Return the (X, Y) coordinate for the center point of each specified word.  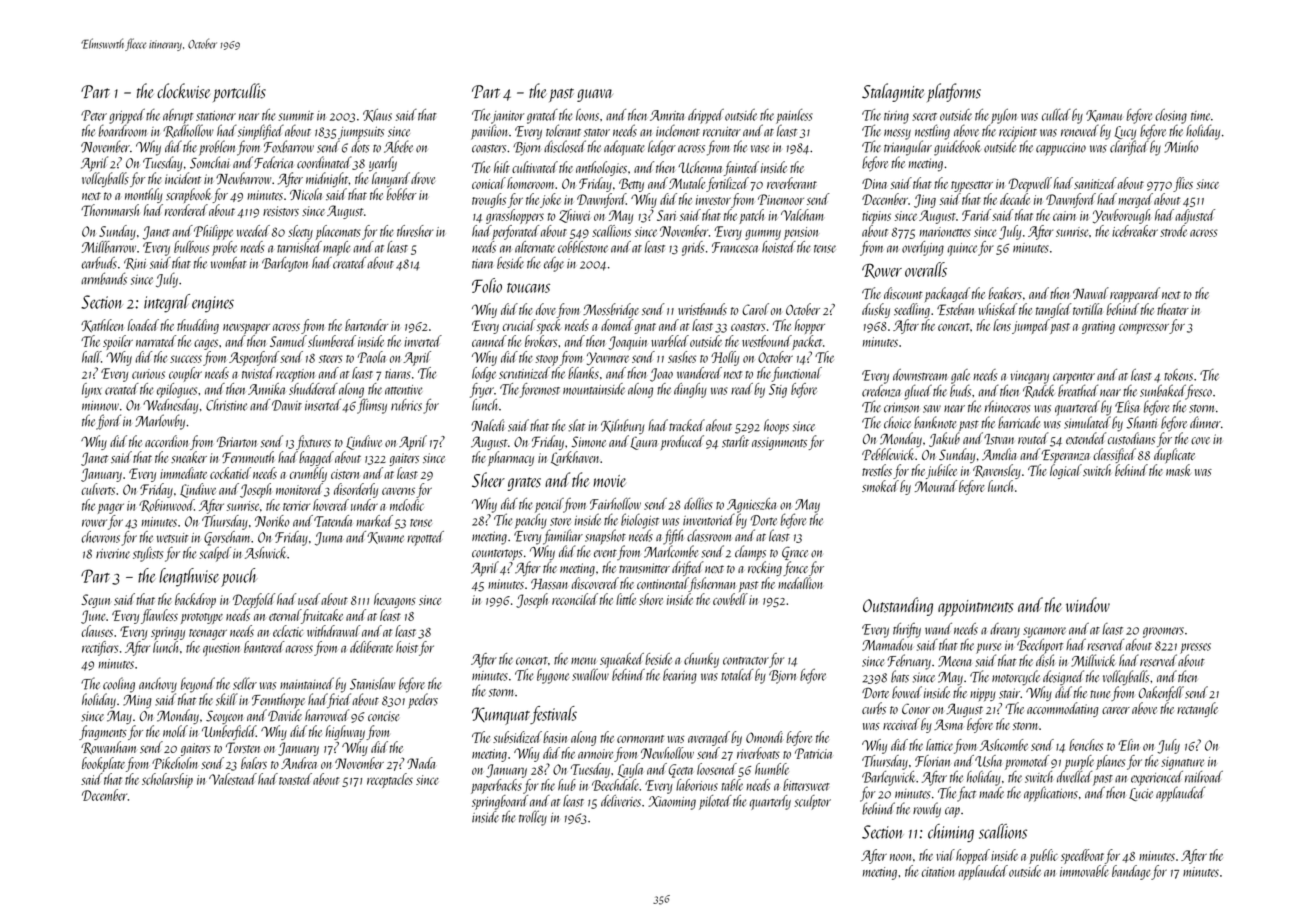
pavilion (489, 132)
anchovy (158, 685)
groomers (1163, 632)
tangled (1054, 310)
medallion (800, 583)
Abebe (398, 146)
